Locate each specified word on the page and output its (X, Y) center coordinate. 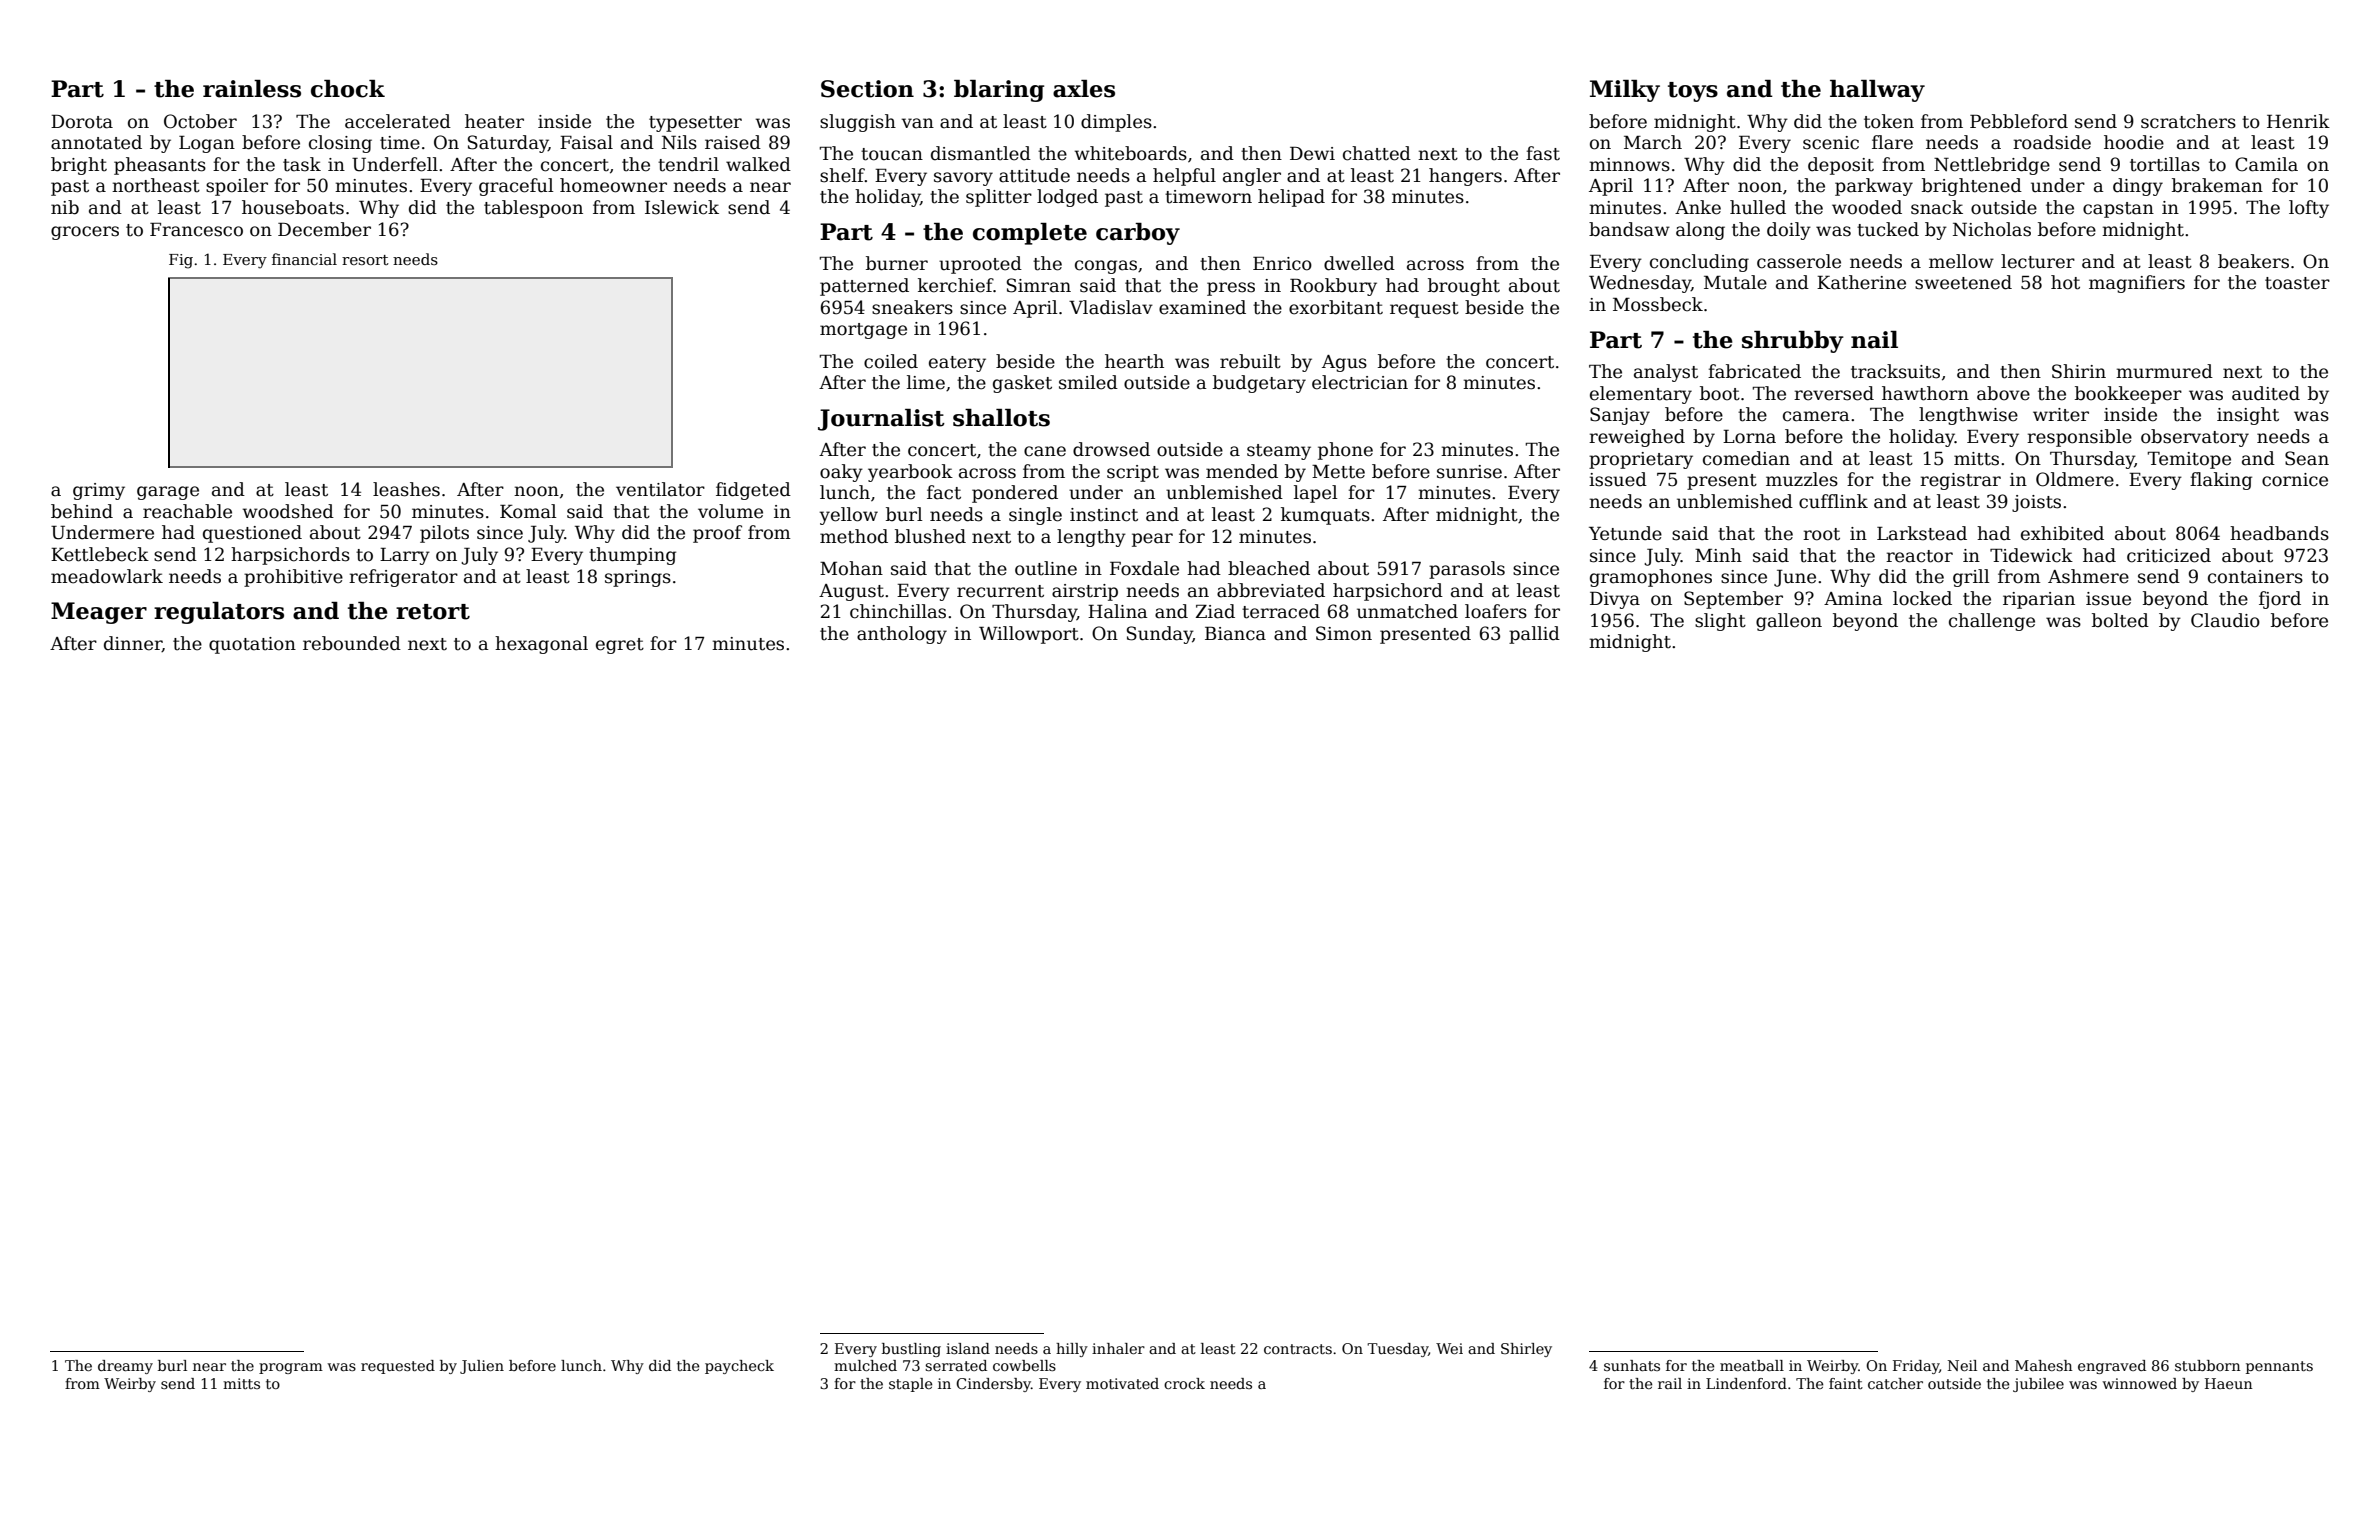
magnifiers (2137, 284)
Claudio (2225, 620)
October (200, 121)
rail (1670, 1383)
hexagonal (541, 645)
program (291, 1368)
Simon (1344, 633)
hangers (1465, 177)
